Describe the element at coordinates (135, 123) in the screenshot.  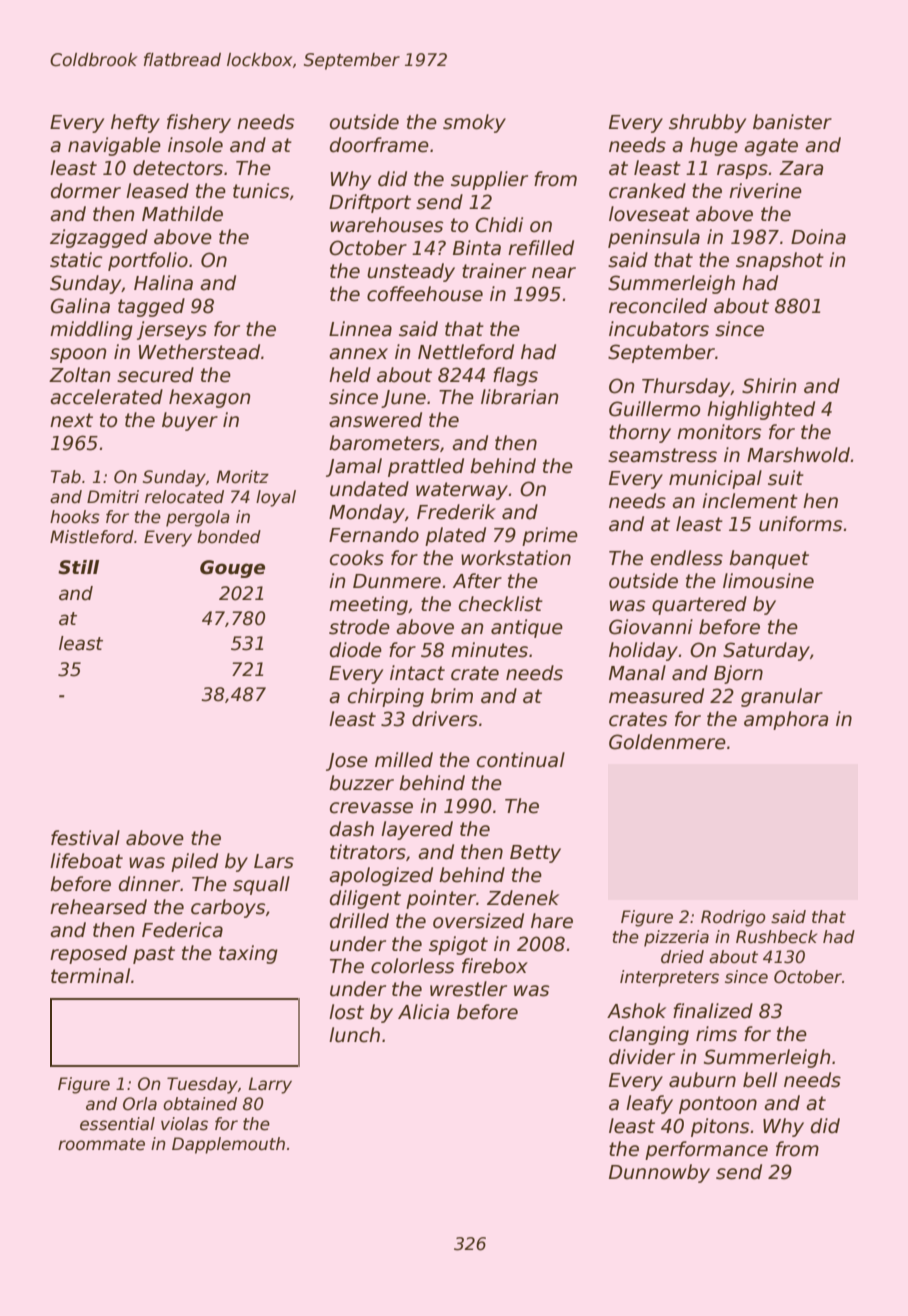
I see `hefty` at that location.
